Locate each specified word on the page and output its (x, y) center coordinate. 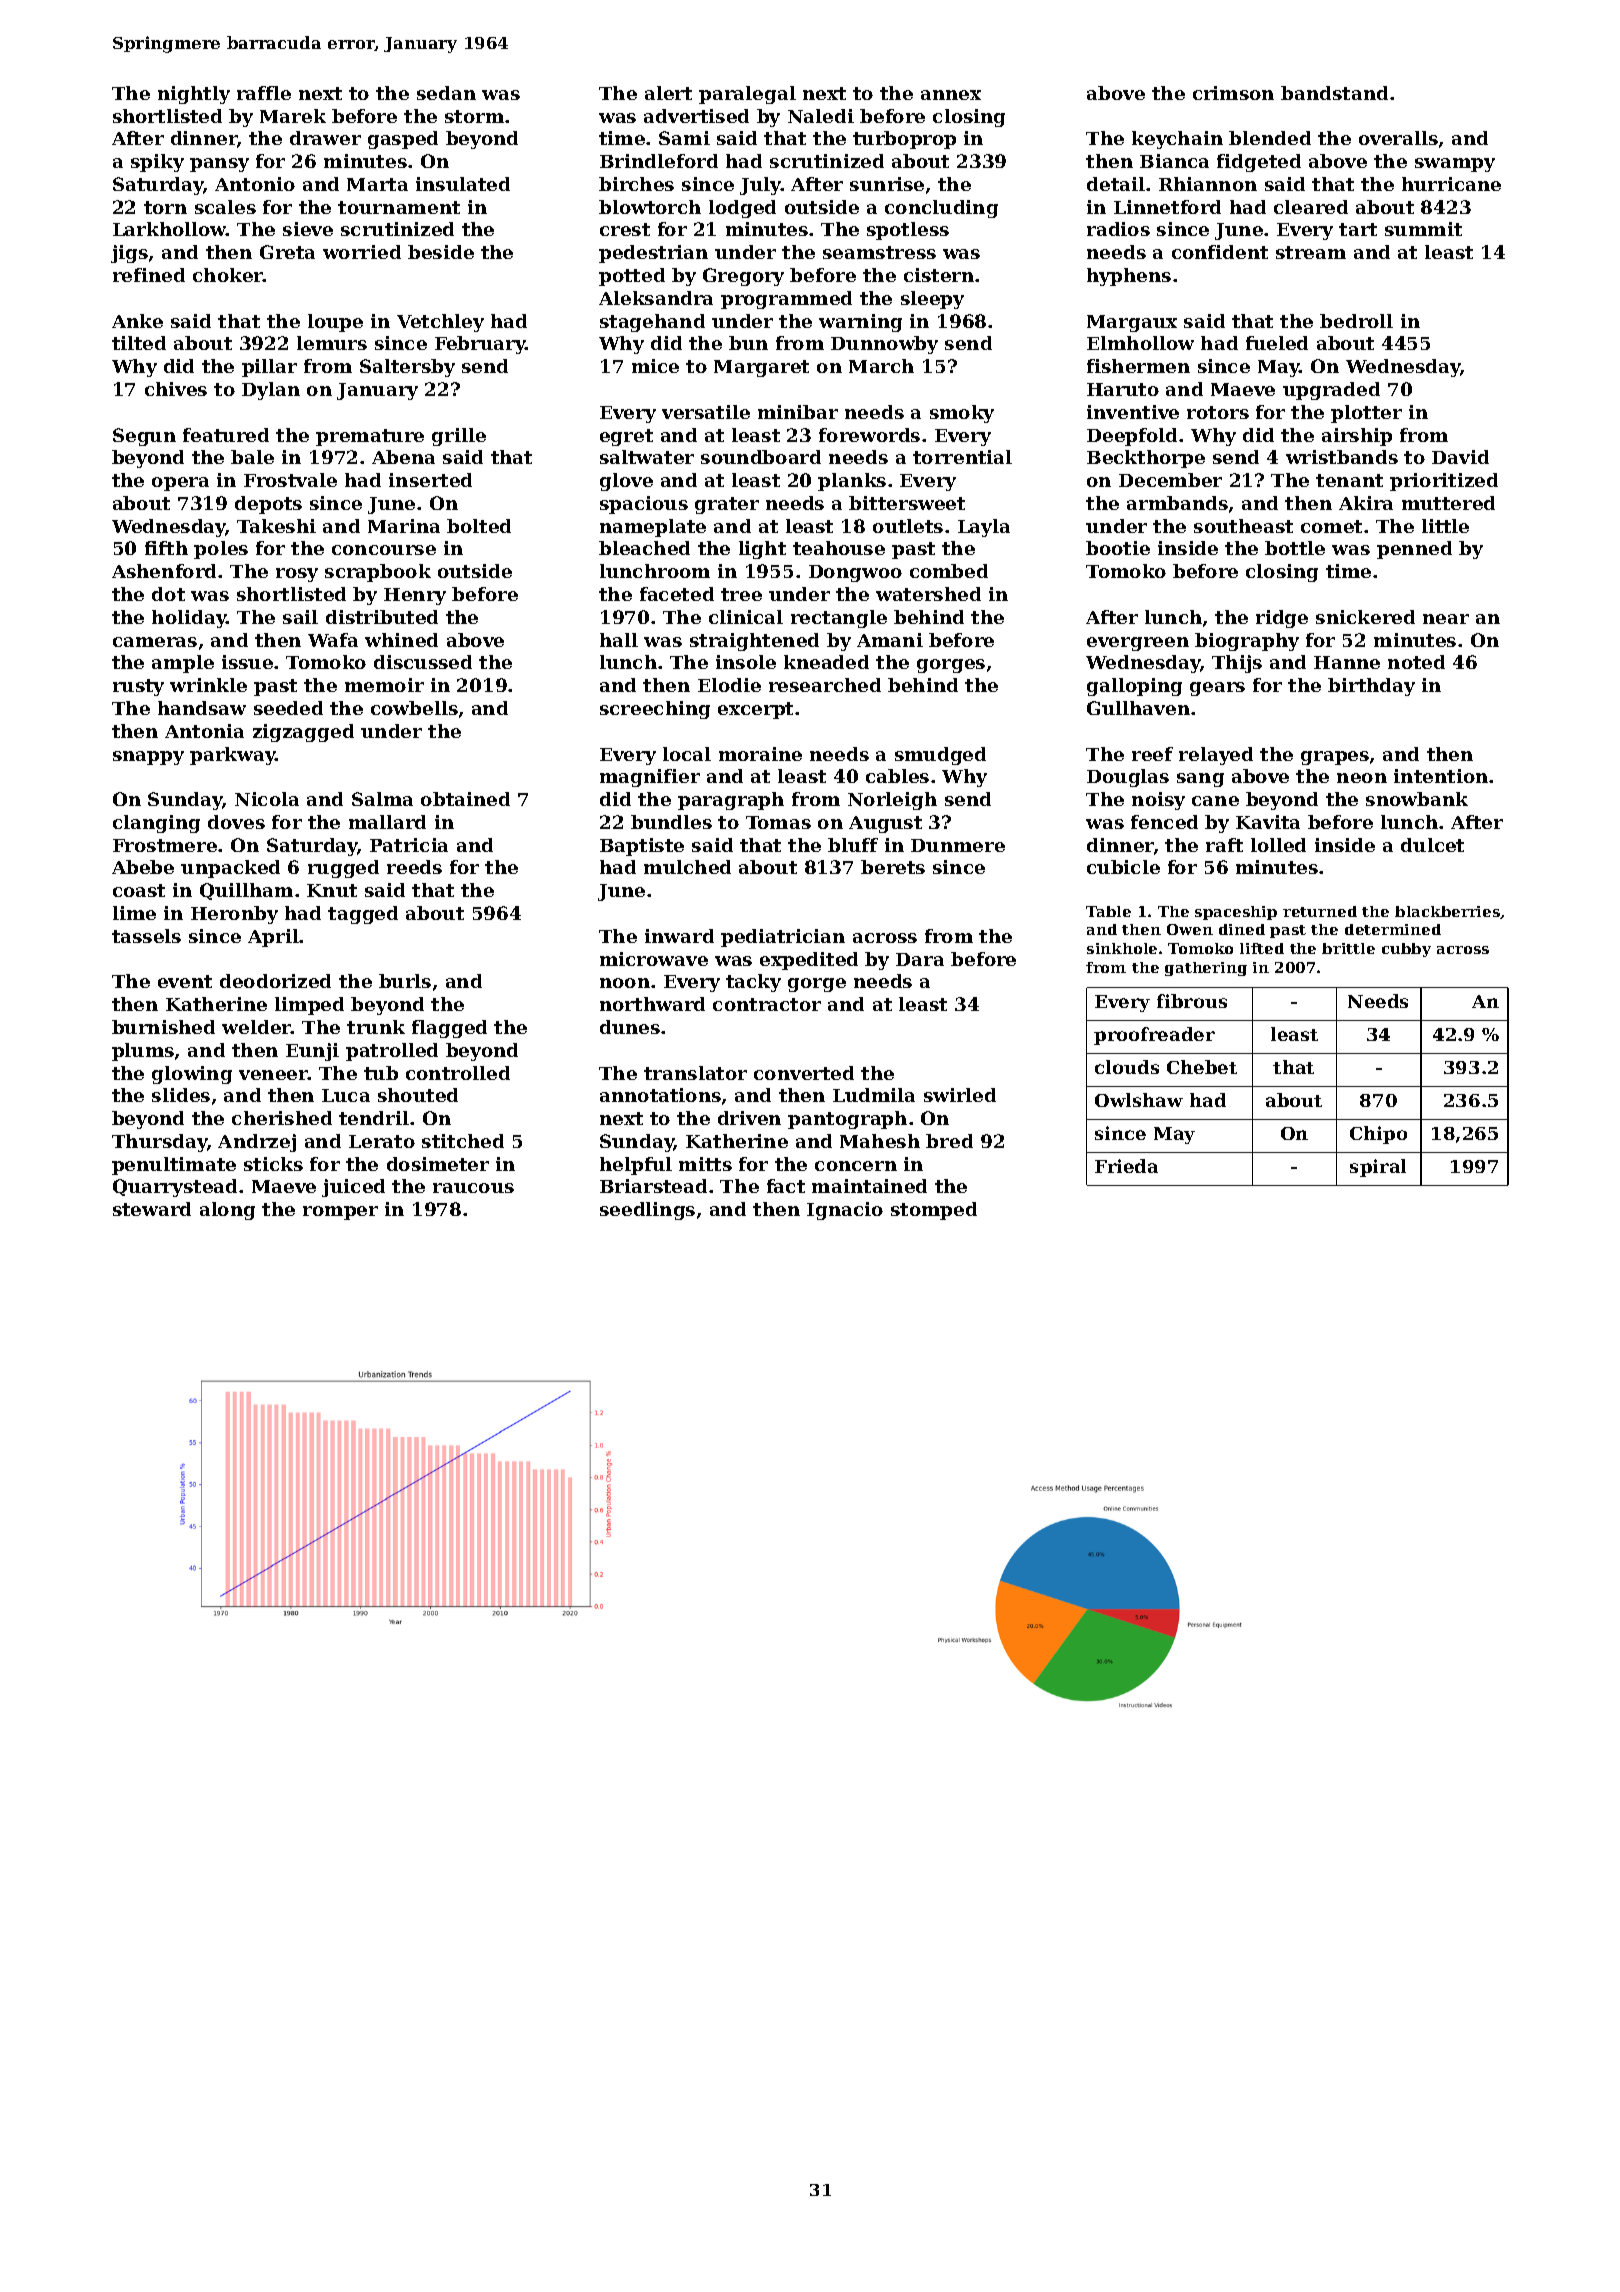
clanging (156, 824)
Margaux (1132, 323)
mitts (705, 1164)
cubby (1406, 950)
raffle (264, 93)
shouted (418, 1095)
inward (679, 936)
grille (459, 437)
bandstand (1334, 93)
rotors (1218, 412)
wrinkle (208, 685)
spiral (1378, 1168)
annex (951, 95)
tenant (1349, 480)
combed (949, 571)
